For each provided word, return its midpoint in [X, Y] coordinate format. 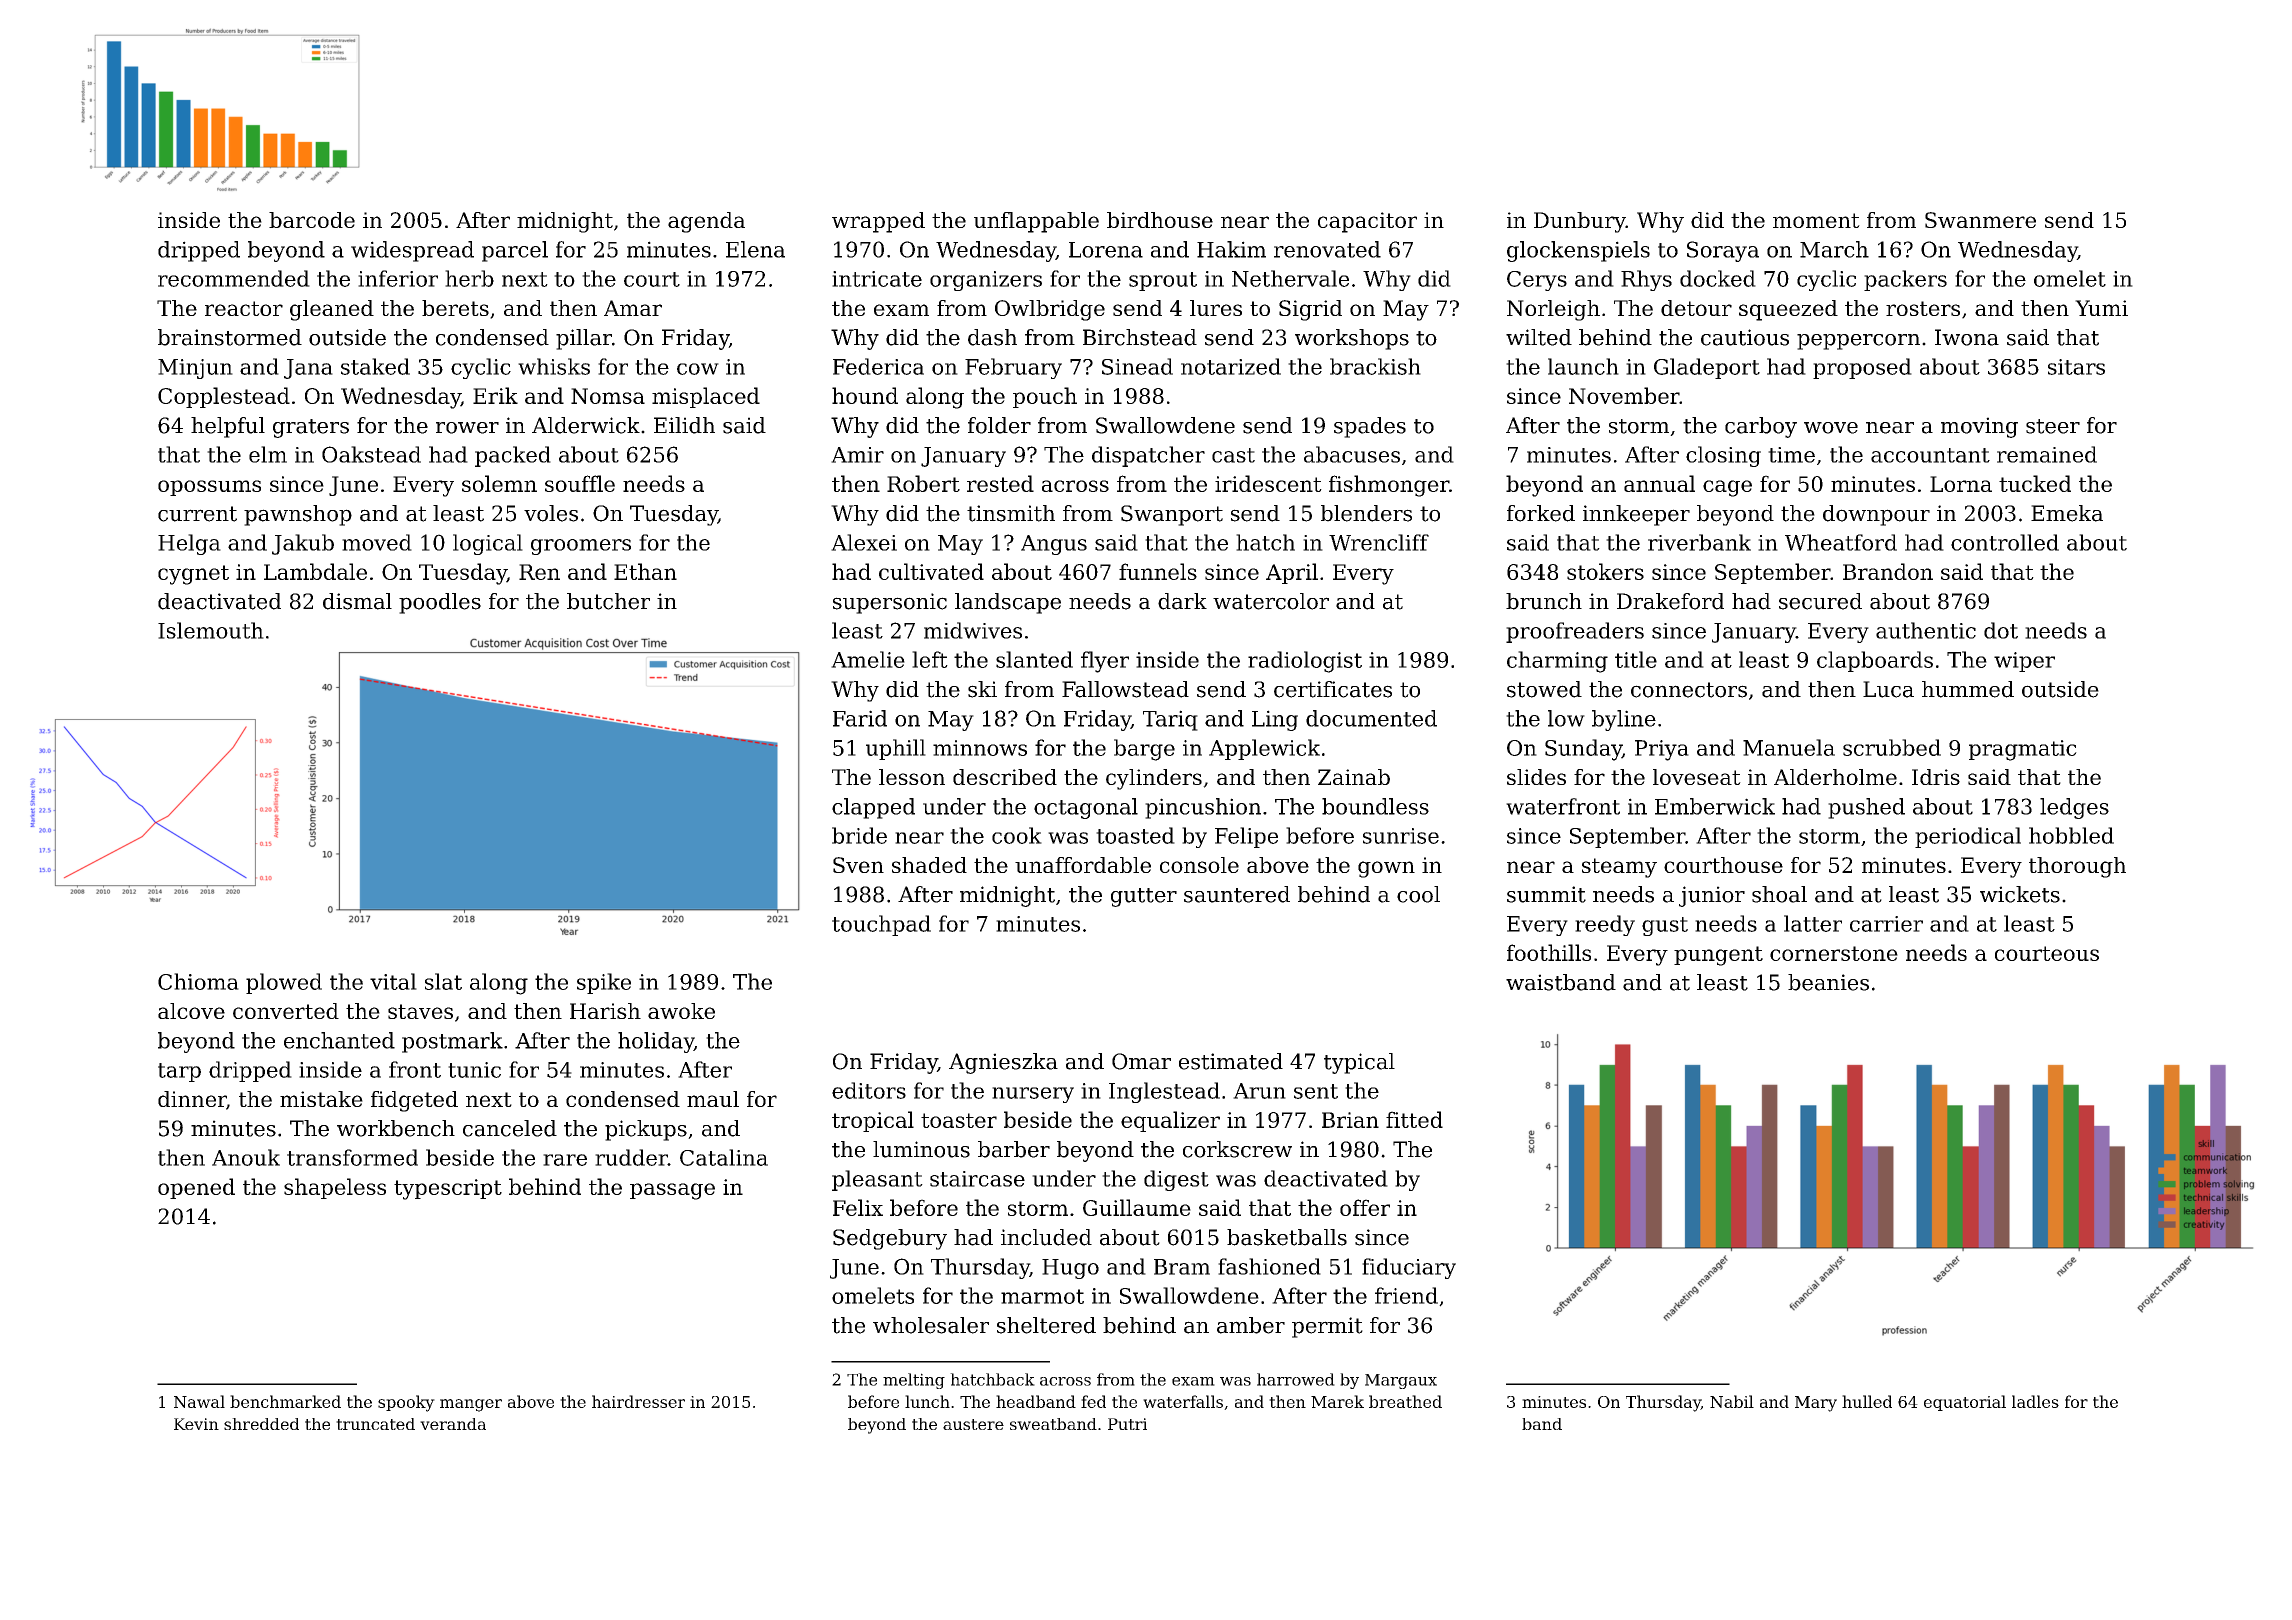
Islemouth [211, 630]
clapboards [1875, 661]
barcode [312, 220]
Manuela [1789, 747]
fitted [1414, 1119]
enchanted [339, 1040]
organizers [986, 281]
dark [1182, 601]
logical [488, 544]
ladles [2035, 1401]
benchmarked [285, 1401]
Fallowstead [1125, 689]
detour [1696, 308]
